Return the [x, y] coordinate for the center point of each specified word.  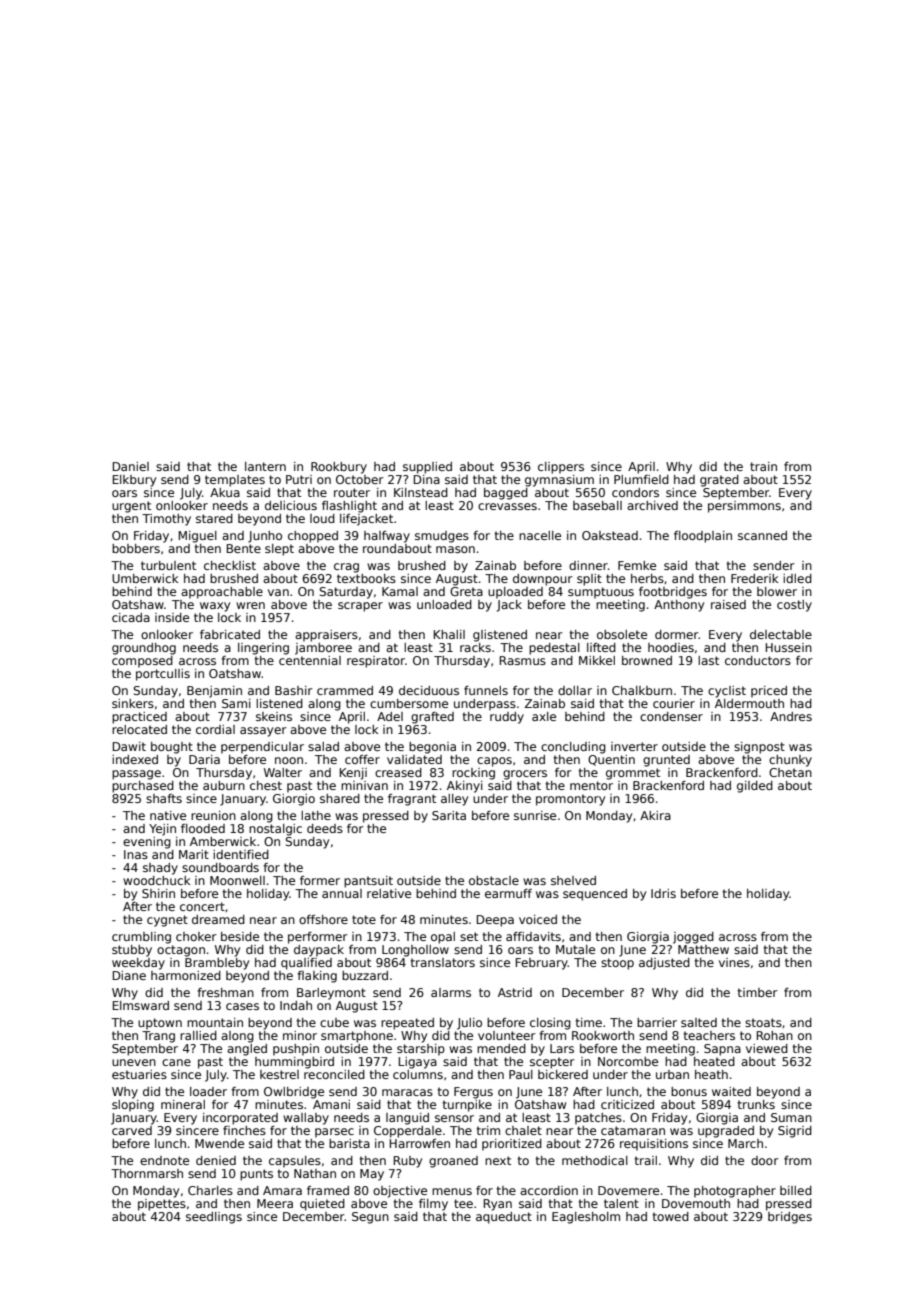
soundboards [220, 867]
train [763, 466]
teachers [709, 1035]
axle [544, 716]
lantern [265, 466]
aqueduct [504, 1218]
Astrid [515, 992]
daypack [319, 951]
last [708, 660]
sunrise [535, 815]
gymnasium [559, 481]
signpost [759, 748]
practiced [139, 718]
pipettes [162, 1205]
